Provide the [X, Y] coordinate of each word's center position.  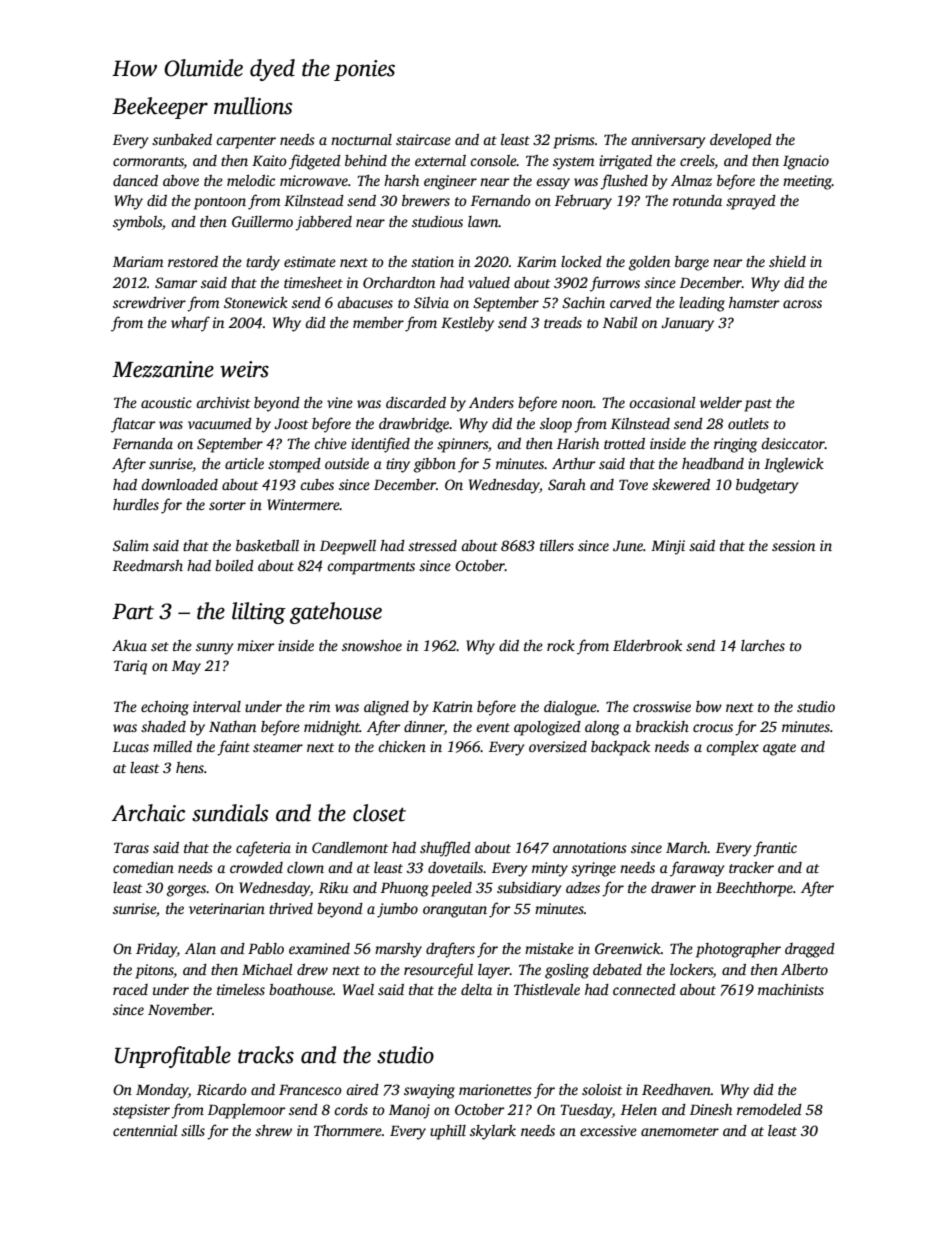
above [181, 180]
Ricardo [222, 1089]
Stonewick [256, 302]
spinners [462, 445]
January [687, 325]
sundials [230, 813]
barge [692, 263]
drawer [673, 887]
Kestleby [467, 324]
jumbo [397, 910]
